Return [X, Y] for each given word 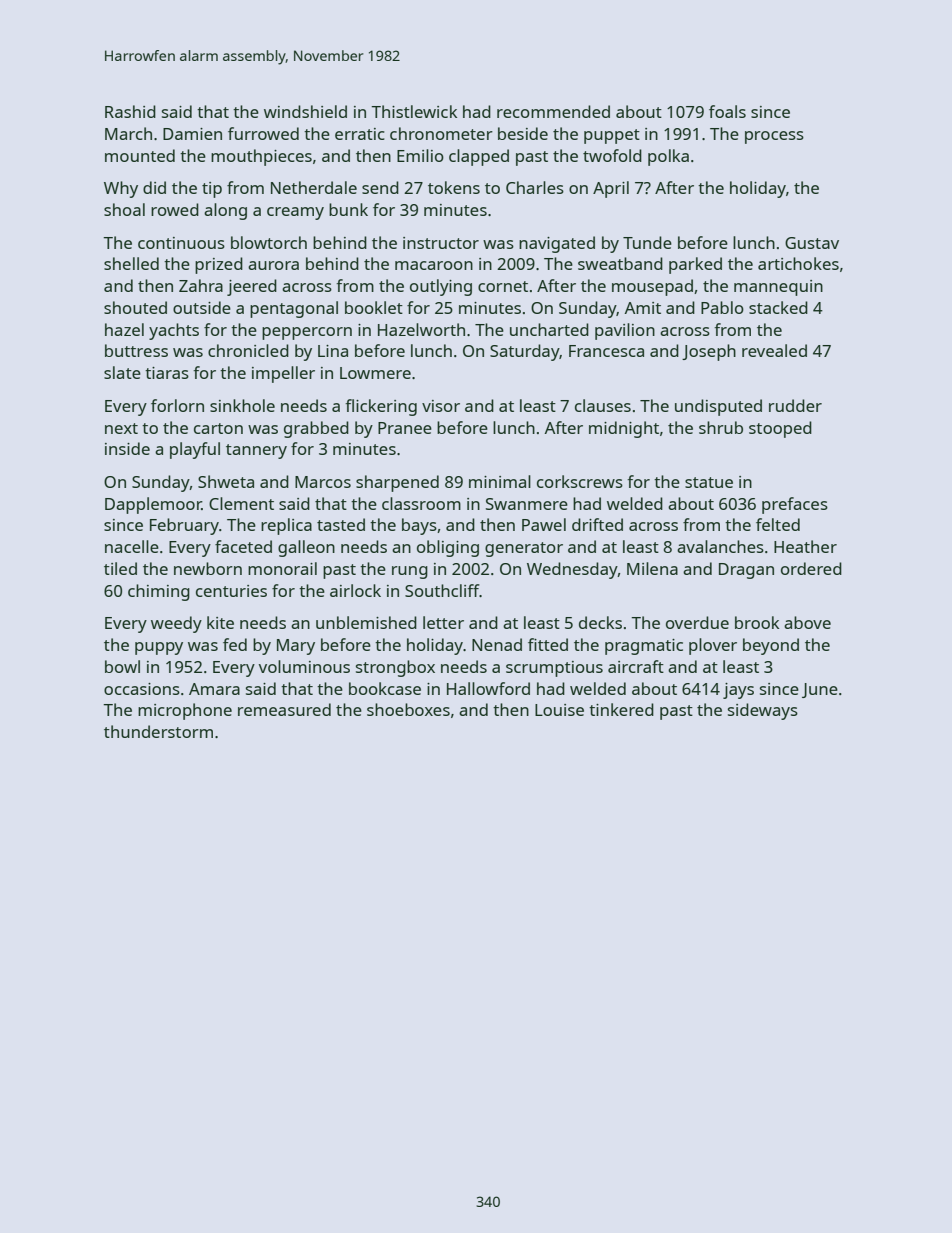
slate [122, 372]
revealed [774, 350]
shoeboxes [408, 709]
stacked [778, 307]
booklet [374, 307]
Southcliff [442, 590]
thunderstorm [158, 731]
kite [220, 622]
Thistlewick [414, 111]
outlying [441, 287]
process [774, 137]
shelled [131, 263]
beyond [771, 646]
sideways [763, 711]
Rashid [130, 111]
